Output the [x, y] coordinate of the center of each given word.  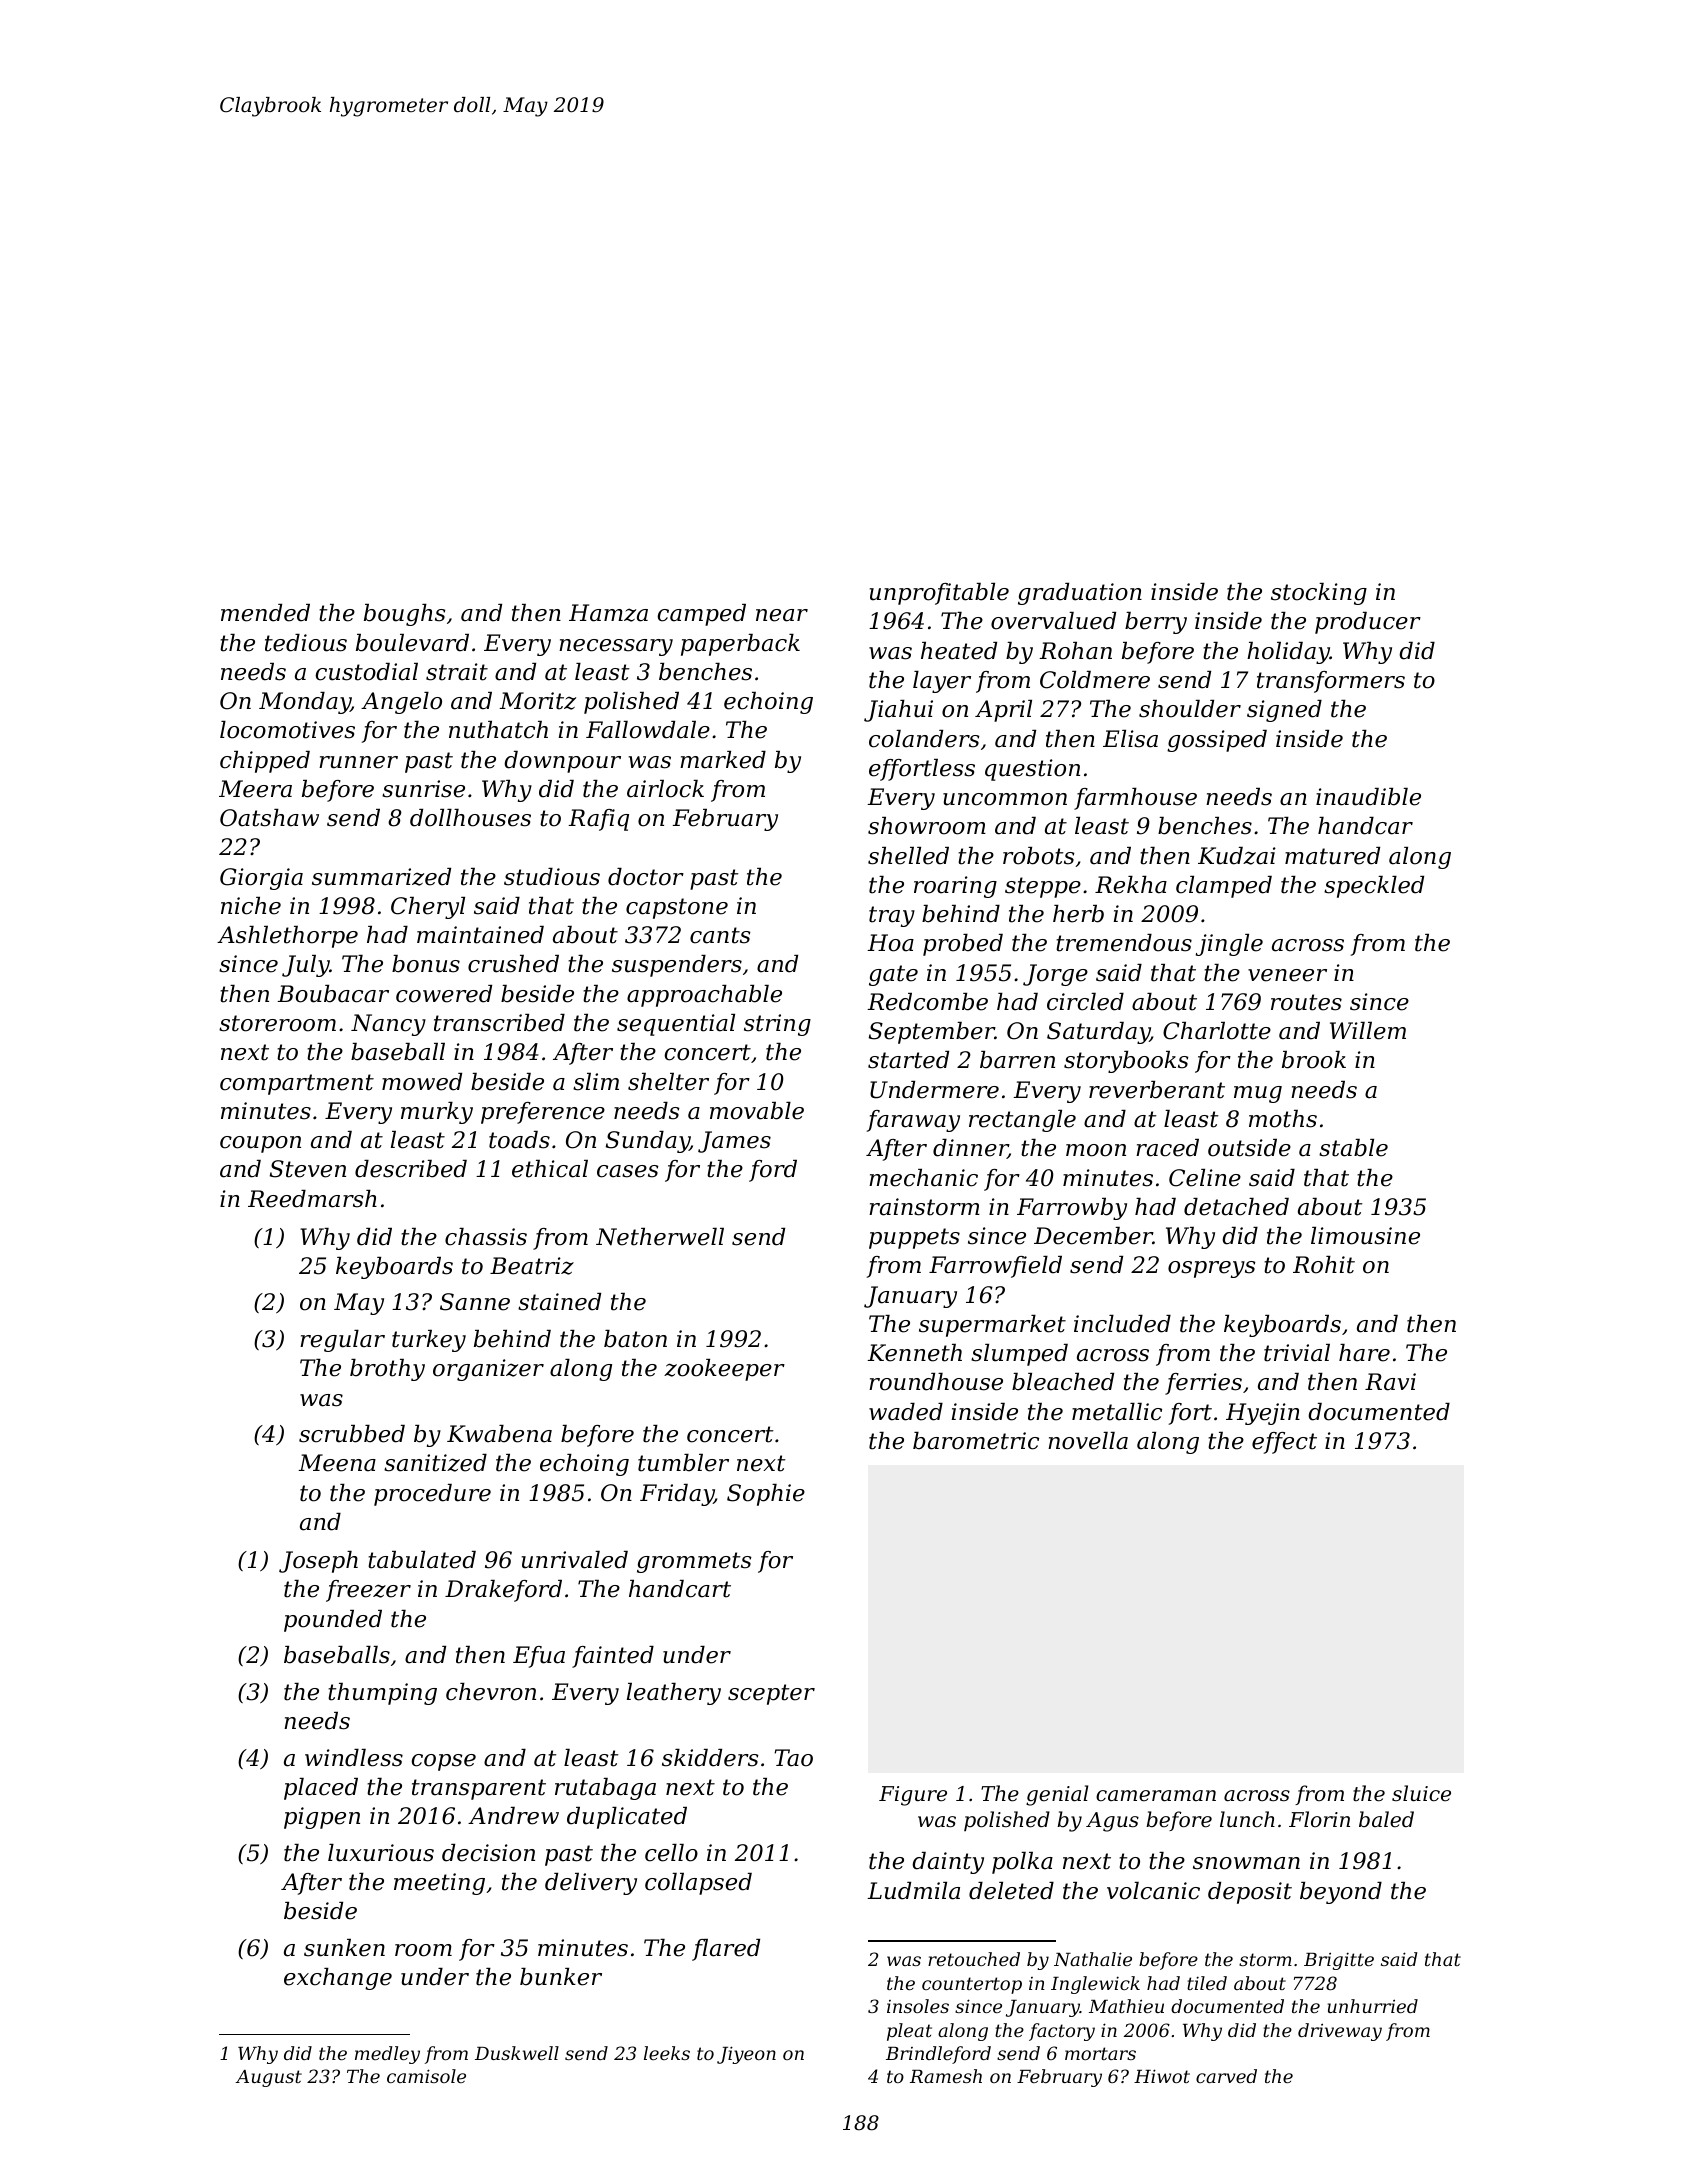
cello [671, 1853]
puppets [914, 1238]
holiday [1288, 653]
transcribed [499, 1023]
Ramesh [946, 2076]
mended [265, 613]
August [268, 2078]
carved [1226, 2076]
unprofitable [939, 594]
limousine [1365, 1236]
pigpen [322, 1818]
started [908, 1060]
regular [342, 1341]
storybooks [1126, 1062]
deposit [1250, 1893]
